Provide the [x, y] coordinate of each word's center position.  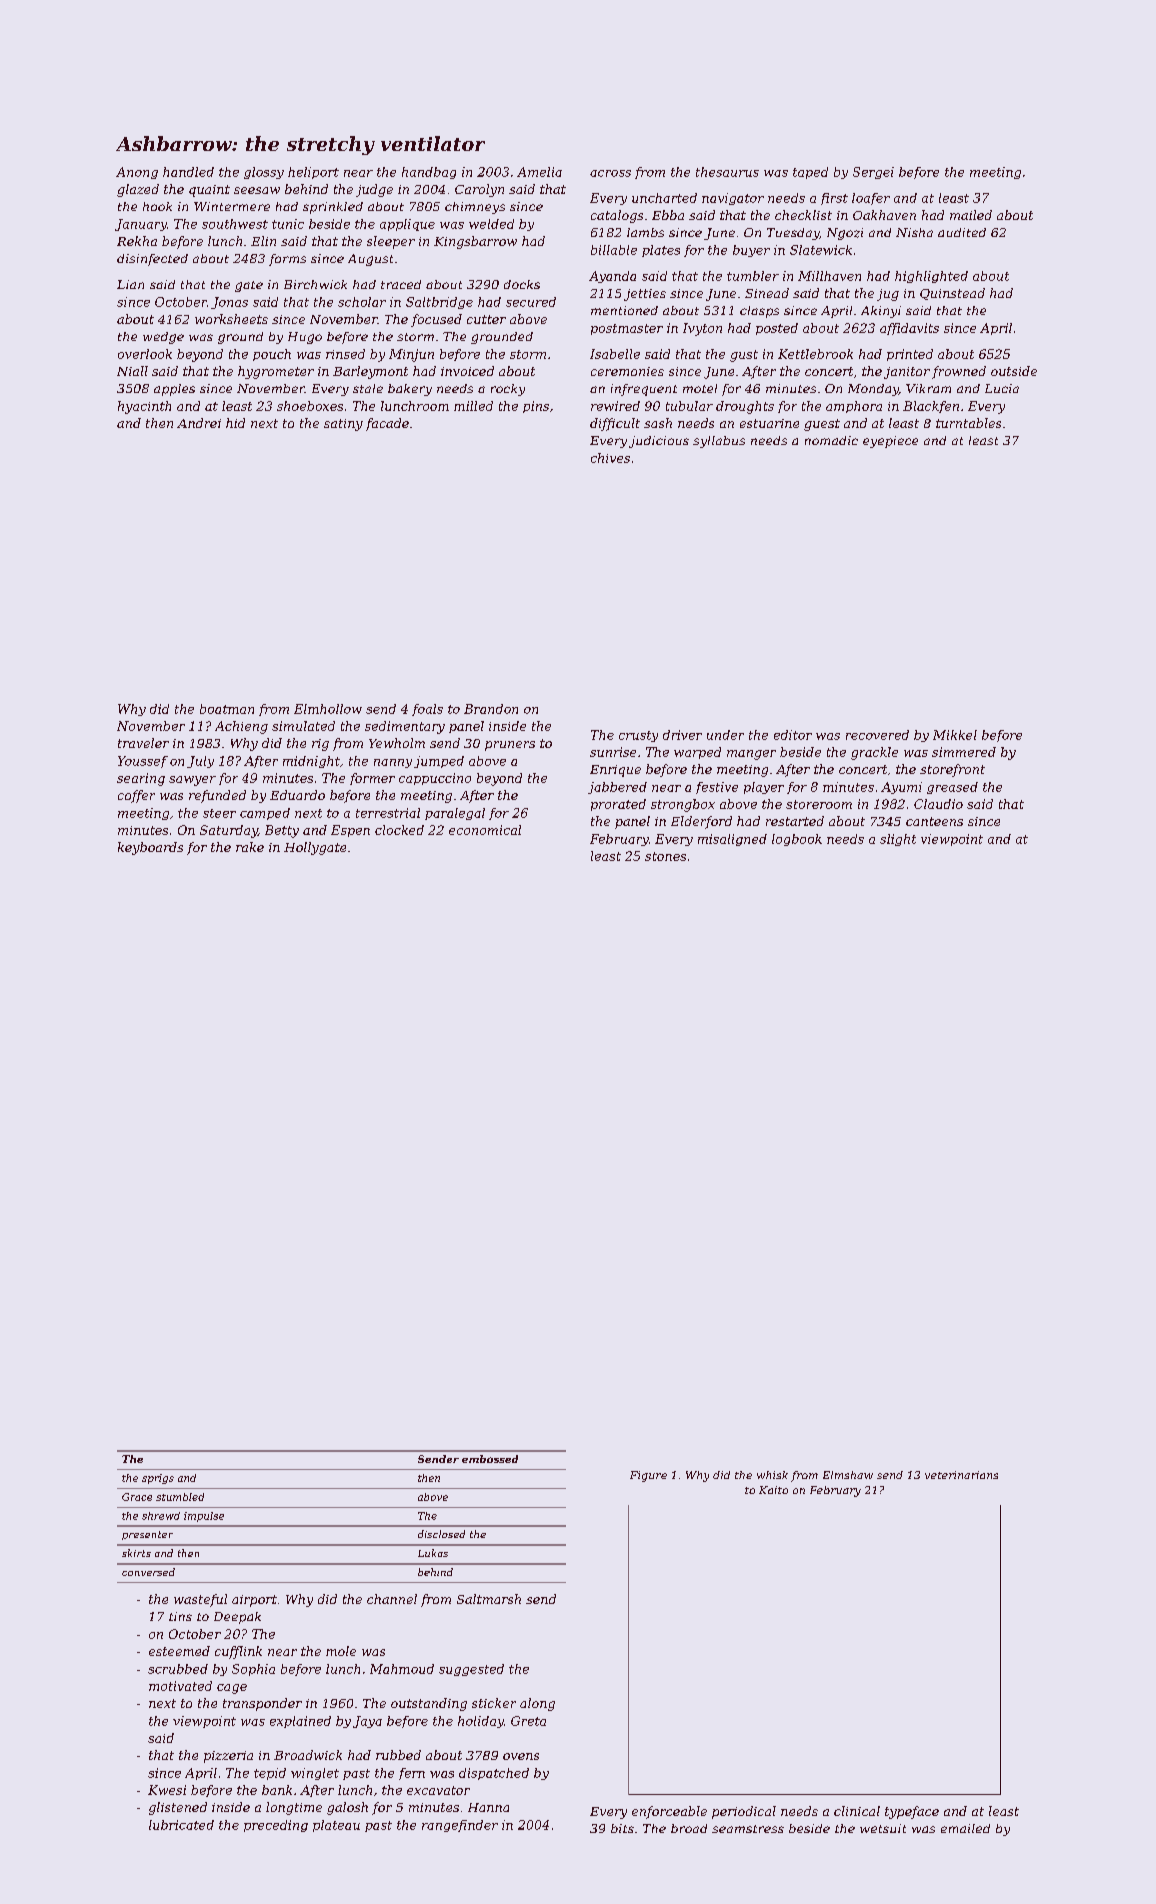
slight [898, 840]
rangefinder [460, 1826]
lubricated [181, 1825]
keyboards [150, 848]
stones [665, 856]
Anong [137, 173]
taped [810, 173]
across [610, 173]
